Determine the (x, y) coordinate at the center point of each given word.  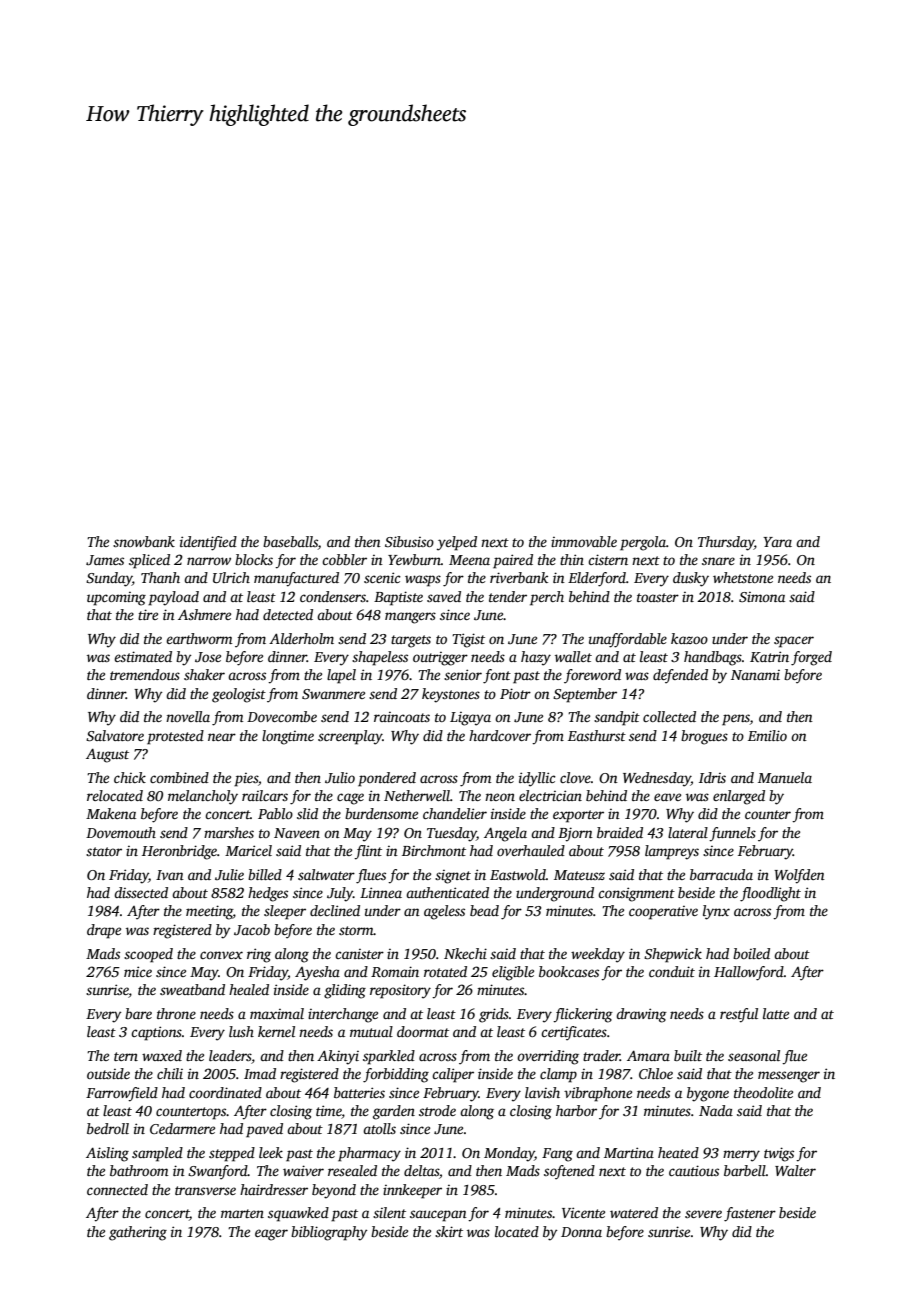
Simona (762, 597)
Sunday (109, 579)
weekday (598, 955)
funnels (732, 834)
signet (453, 877)
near (222, 737)
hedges (268, 894)
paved (264, 1130)
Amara (648, 1056)
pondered (387, 779)
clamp (558, 1075)
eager (271, 1235)
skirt (449, 1231)
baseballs (290, 541)
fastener (750, 1214)
